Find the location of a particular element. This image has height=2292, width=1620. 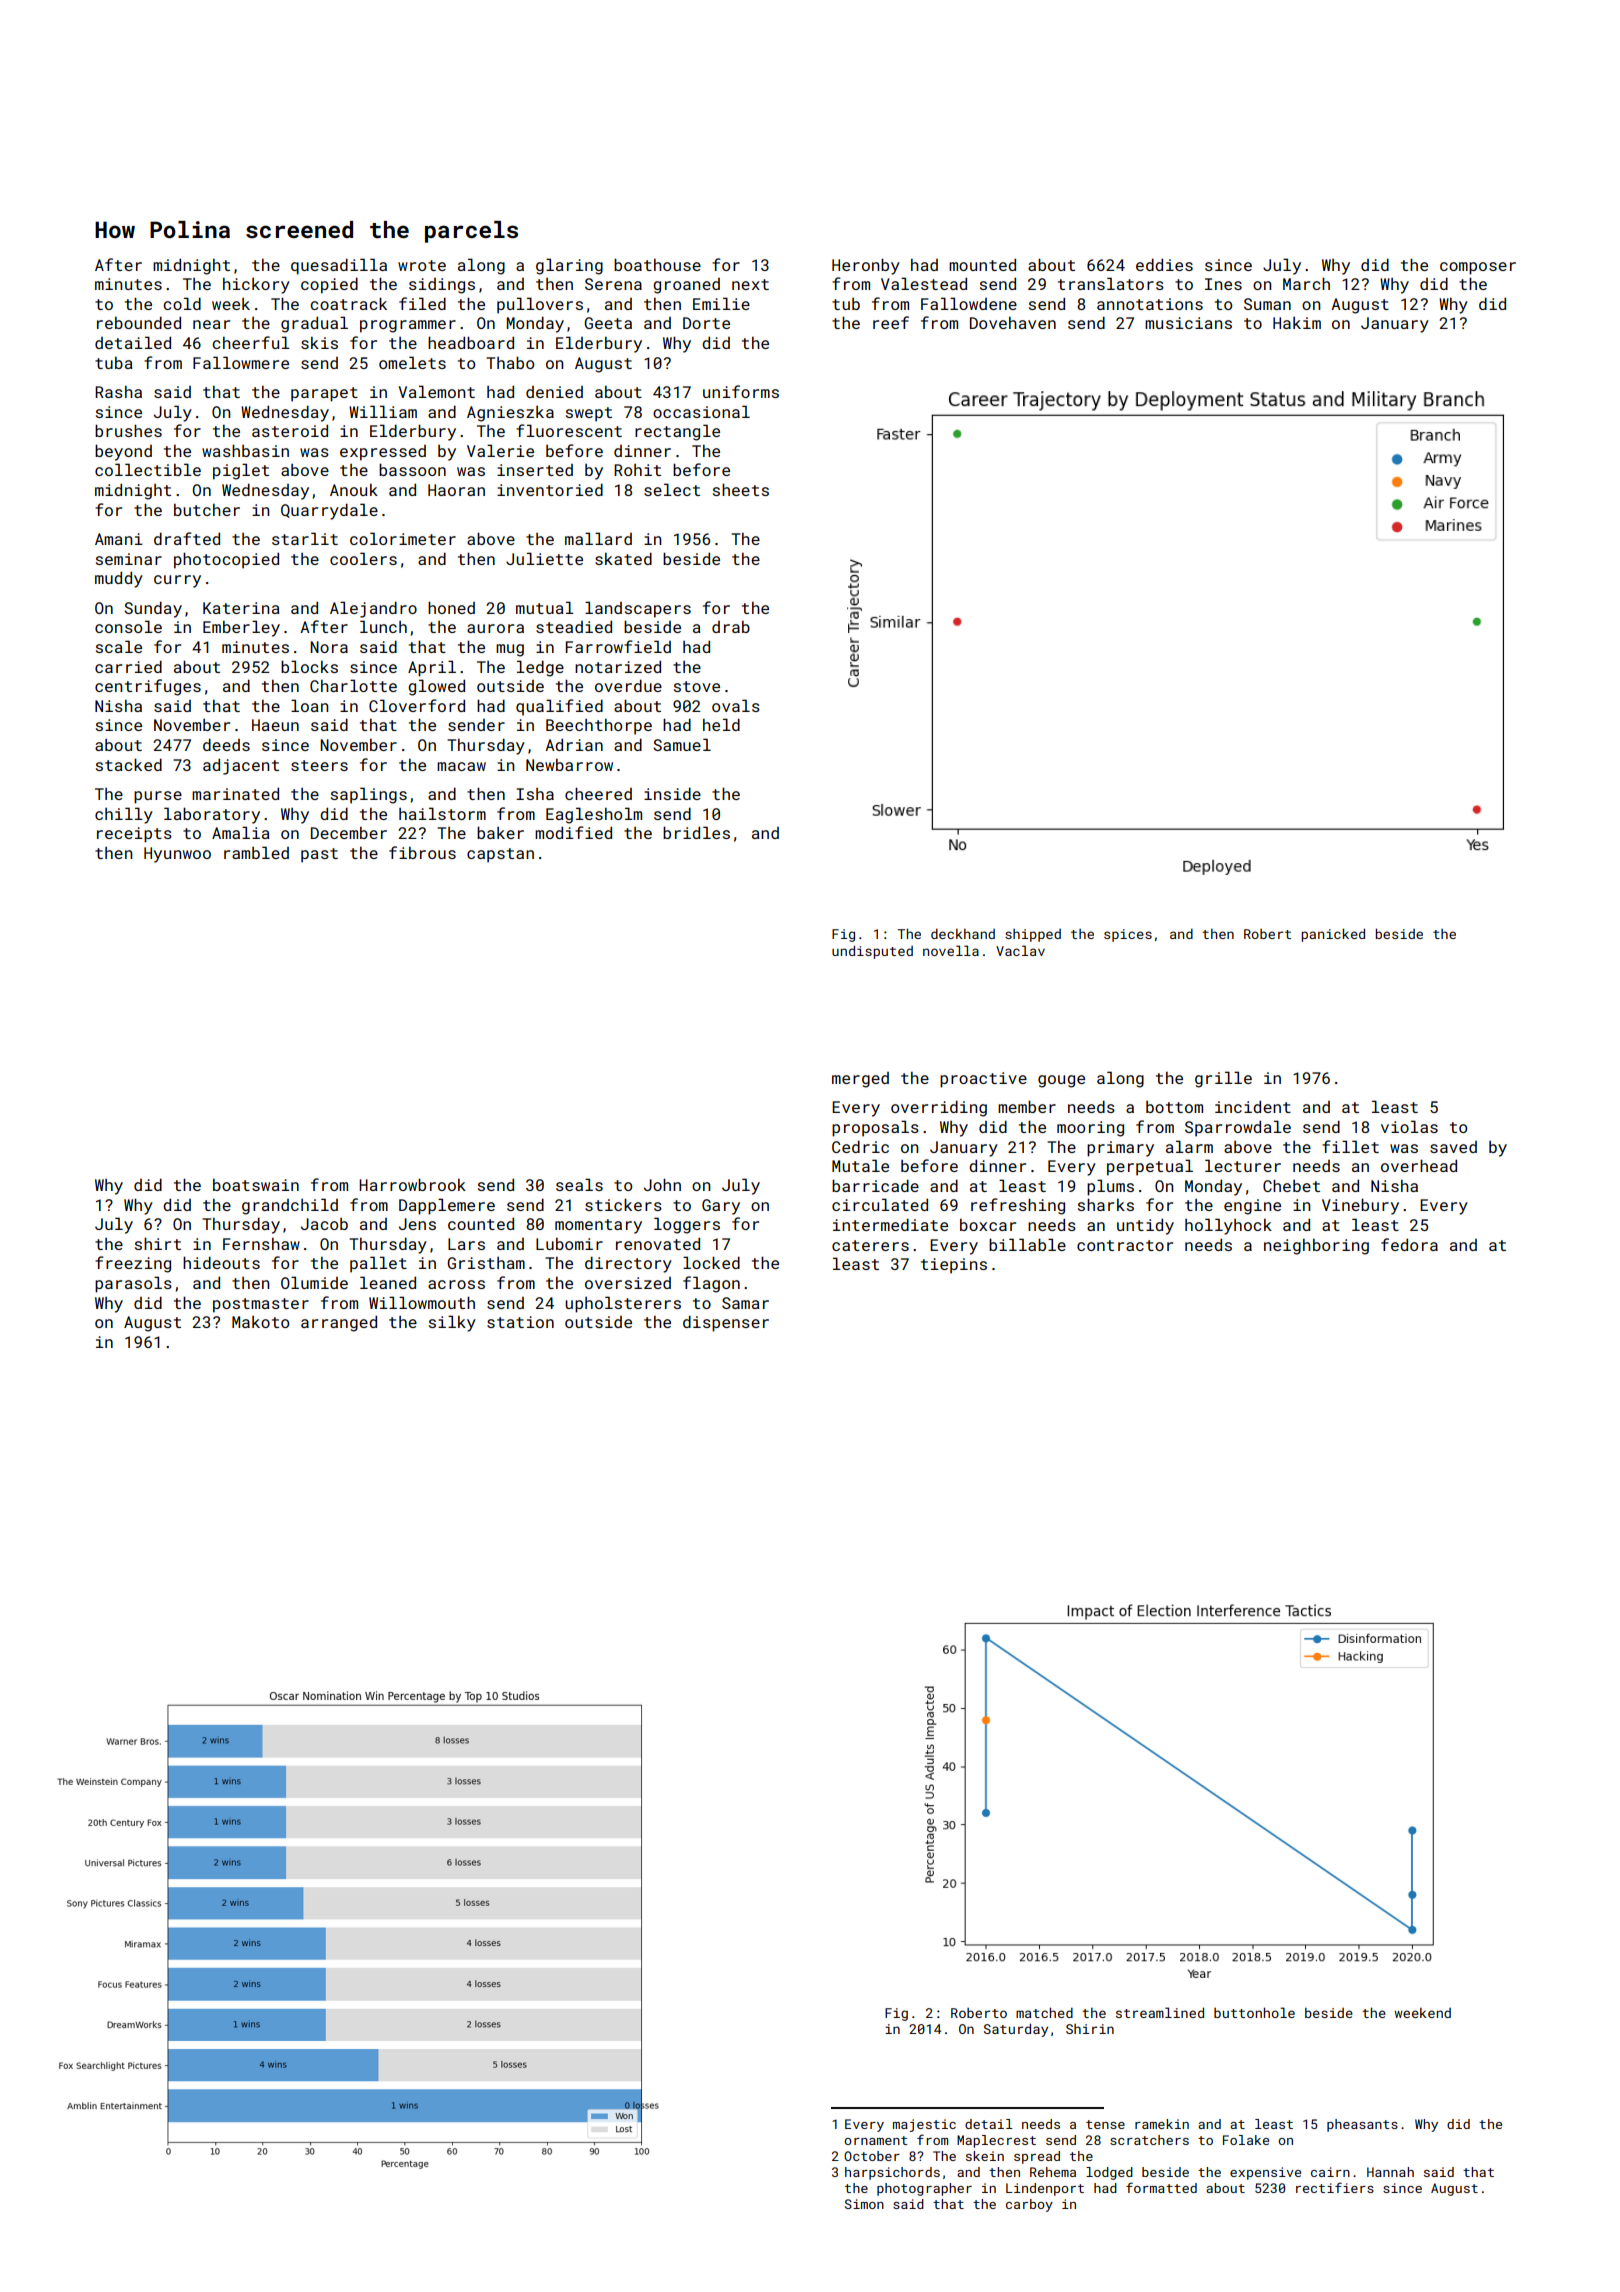

ornament is located at coordinates (876, 2140).
